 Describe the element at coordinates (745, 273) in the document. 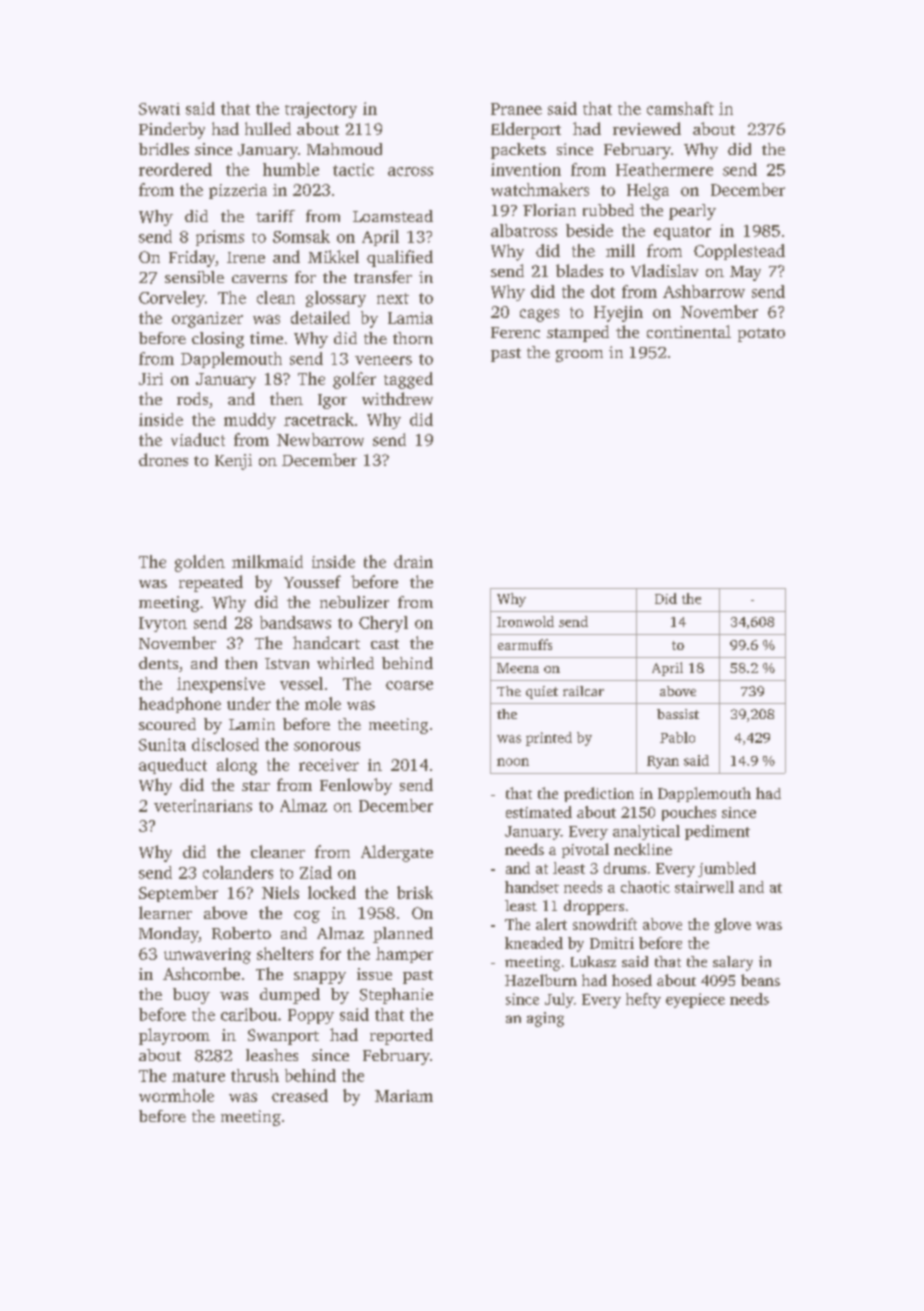

I see `May` at that location.
